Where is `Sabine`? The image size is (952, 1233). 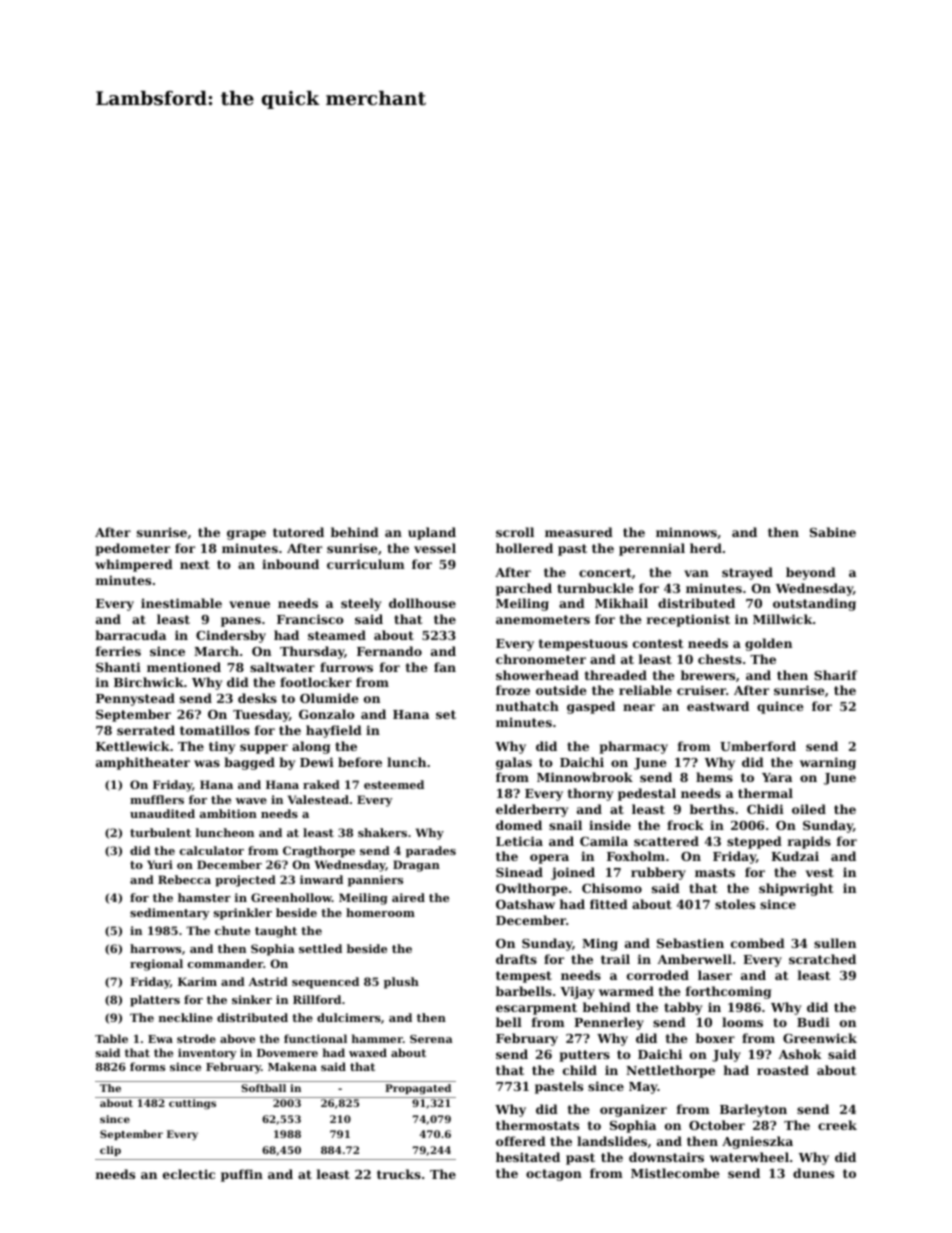
Sabine is located at coordinates (833, 532).
